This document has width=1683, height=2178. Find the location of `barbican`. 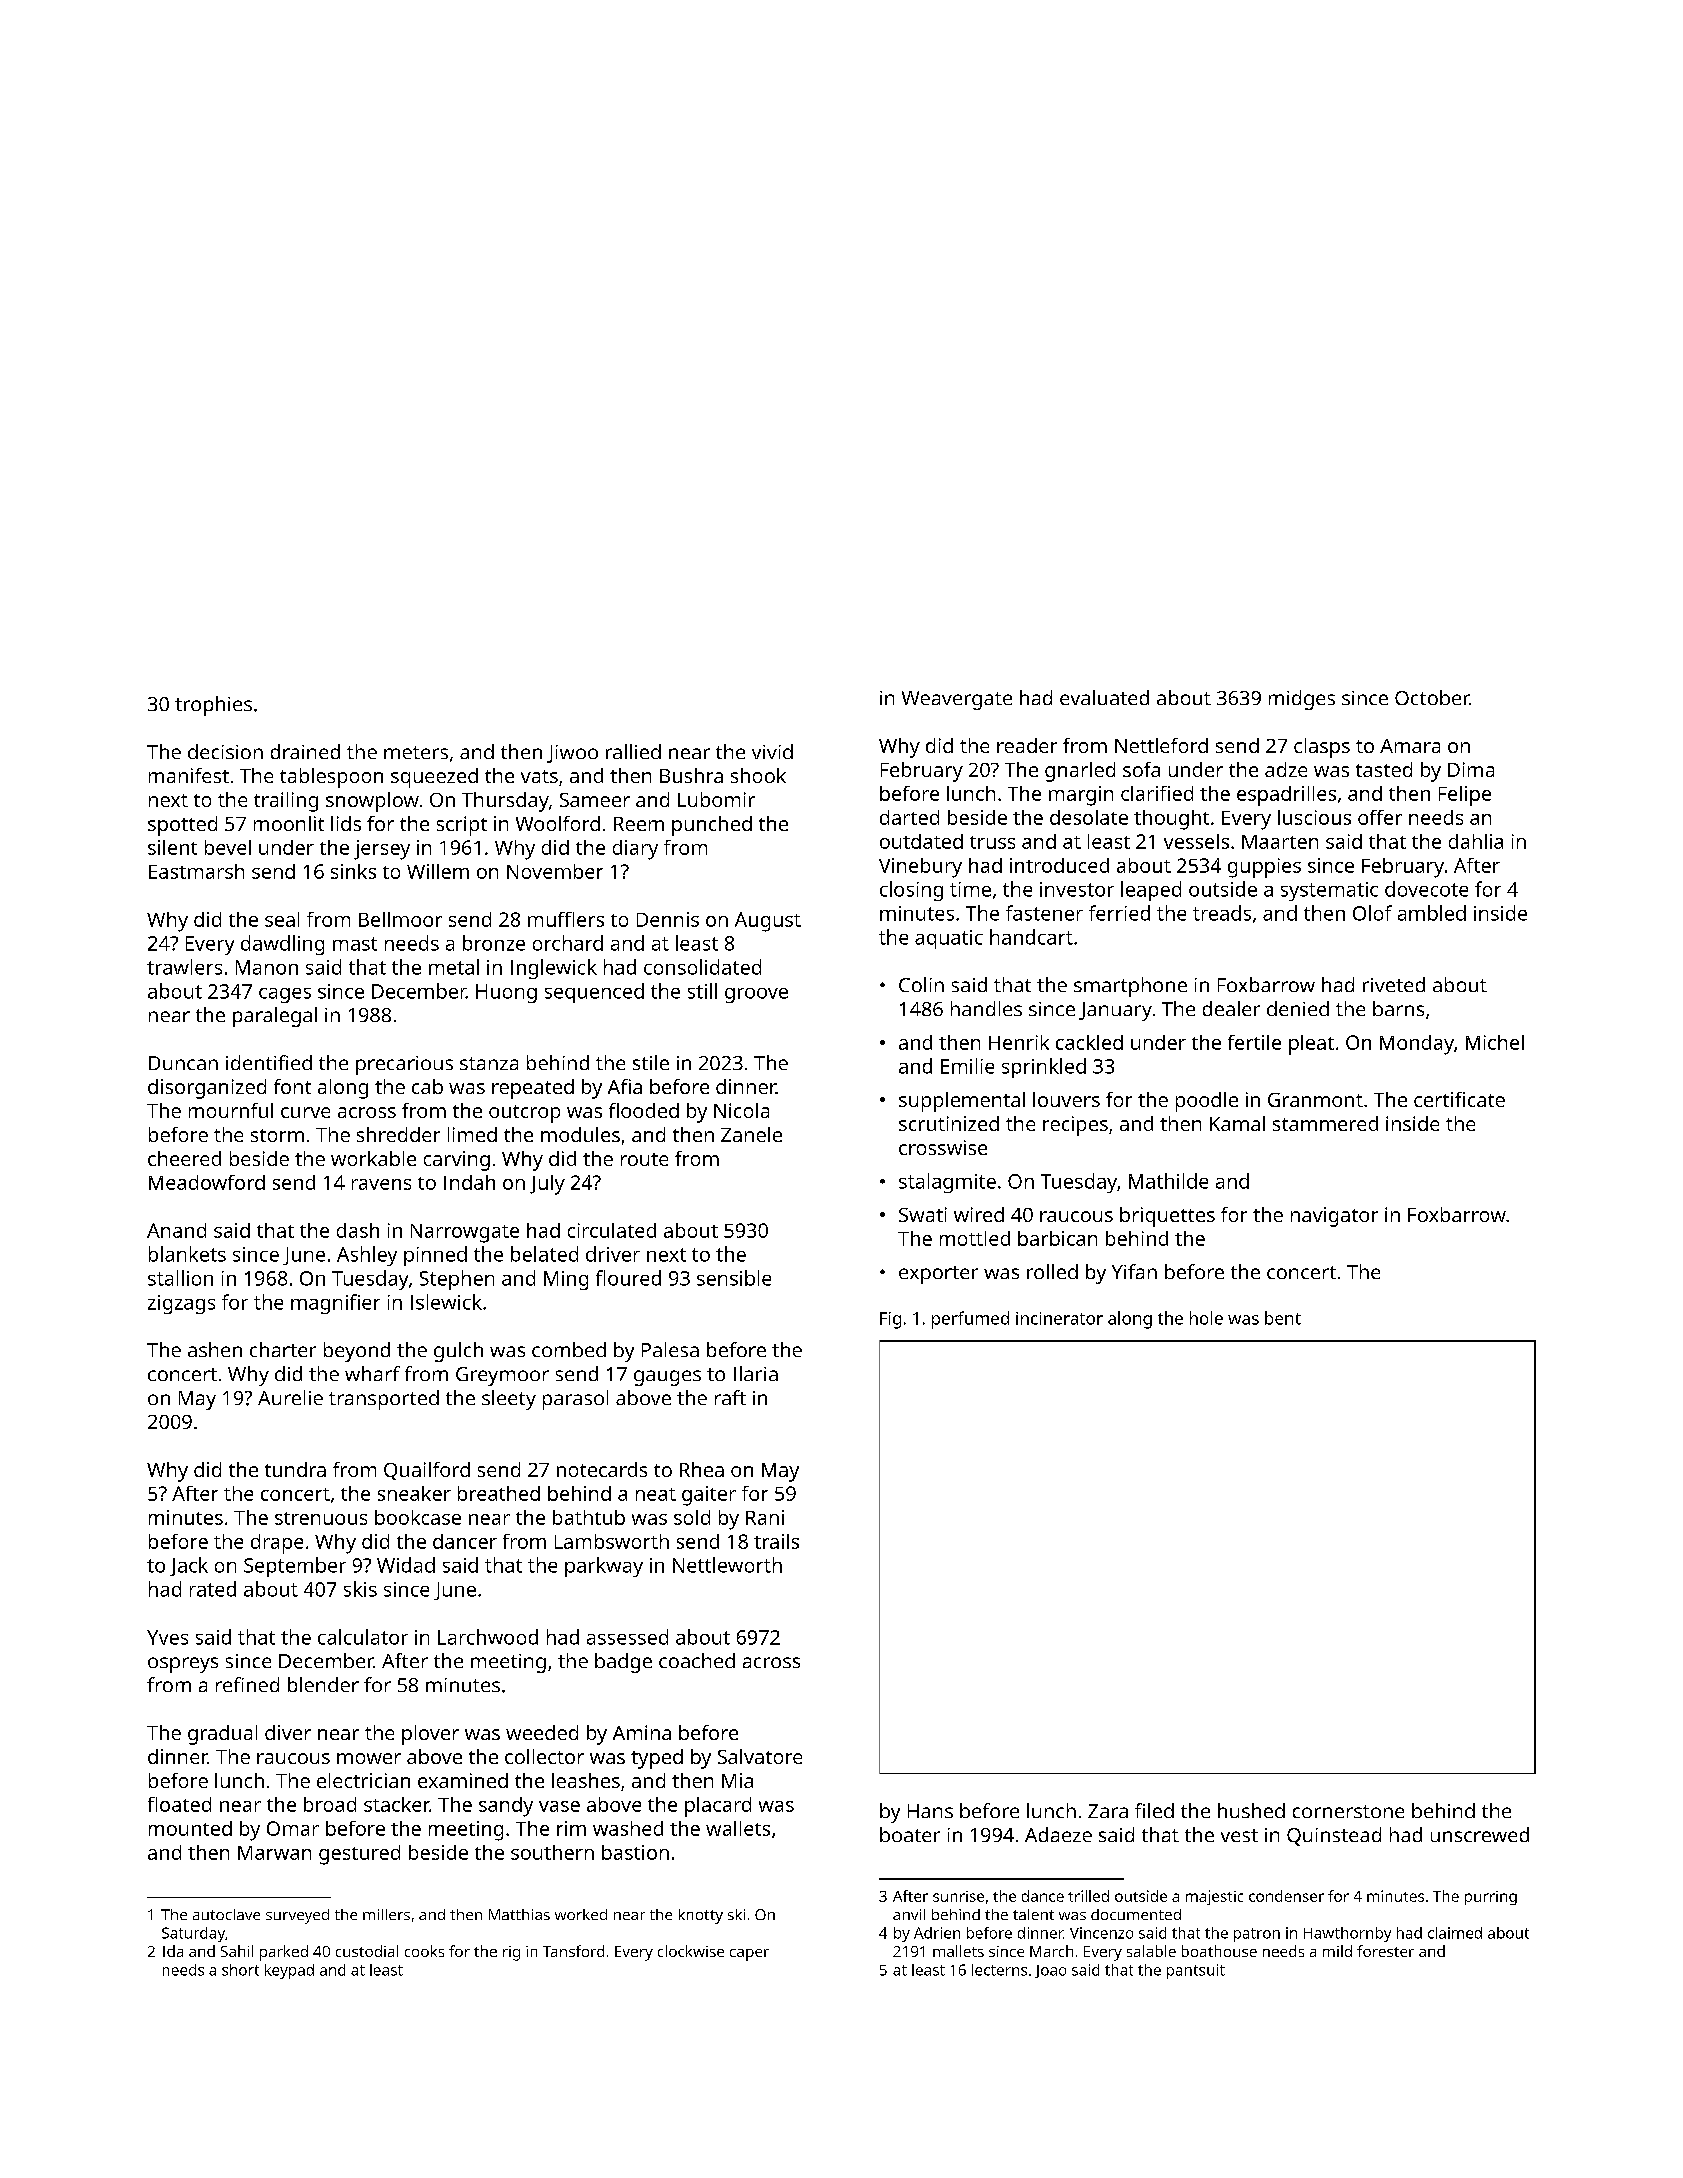

barbican is located at coordinates (1057, 1238).
